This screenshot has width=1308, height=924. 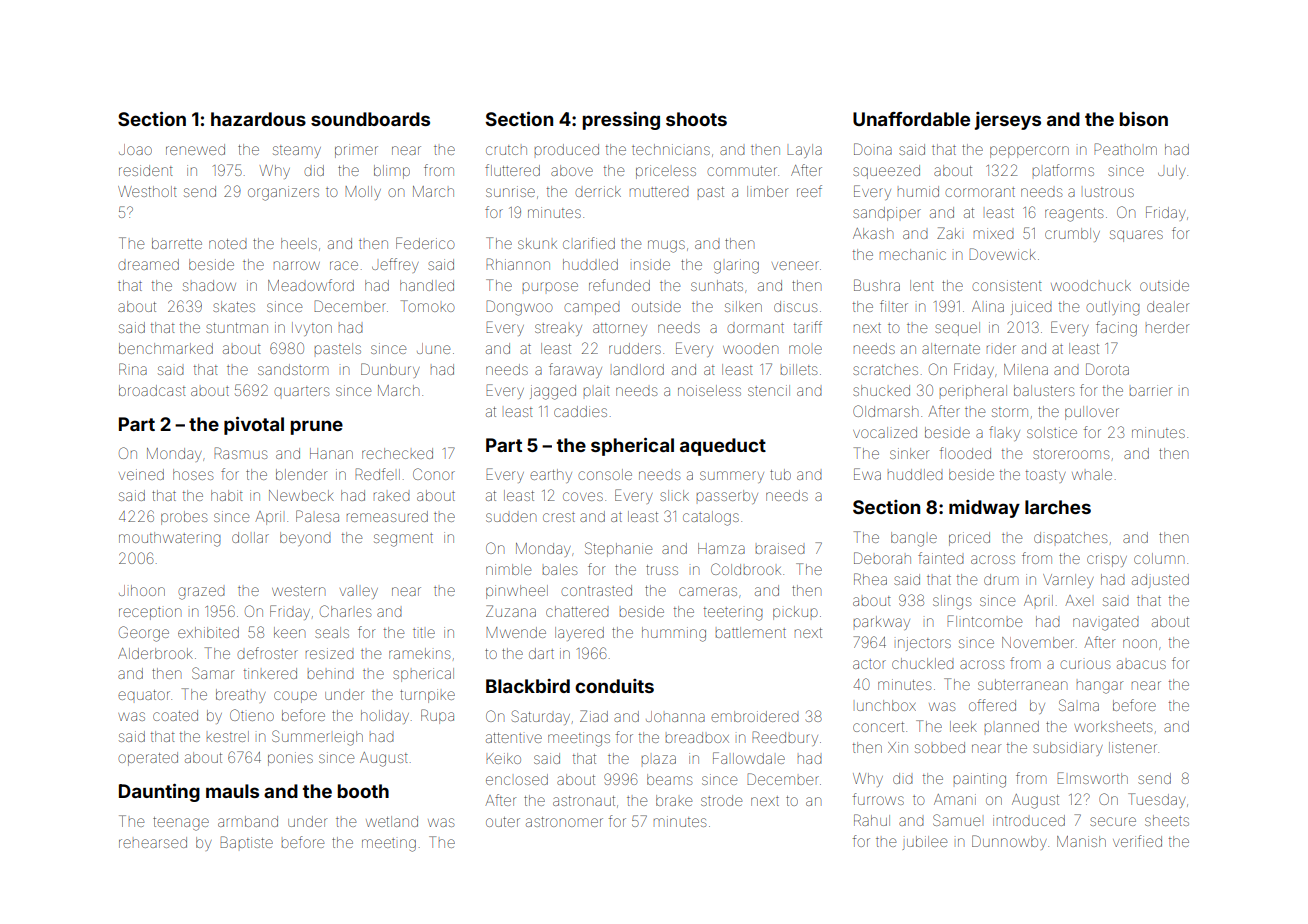 What do you see at coordinates (909, 453) in the screenshot?
I see `sinker` at bounding box center [909, 453].
